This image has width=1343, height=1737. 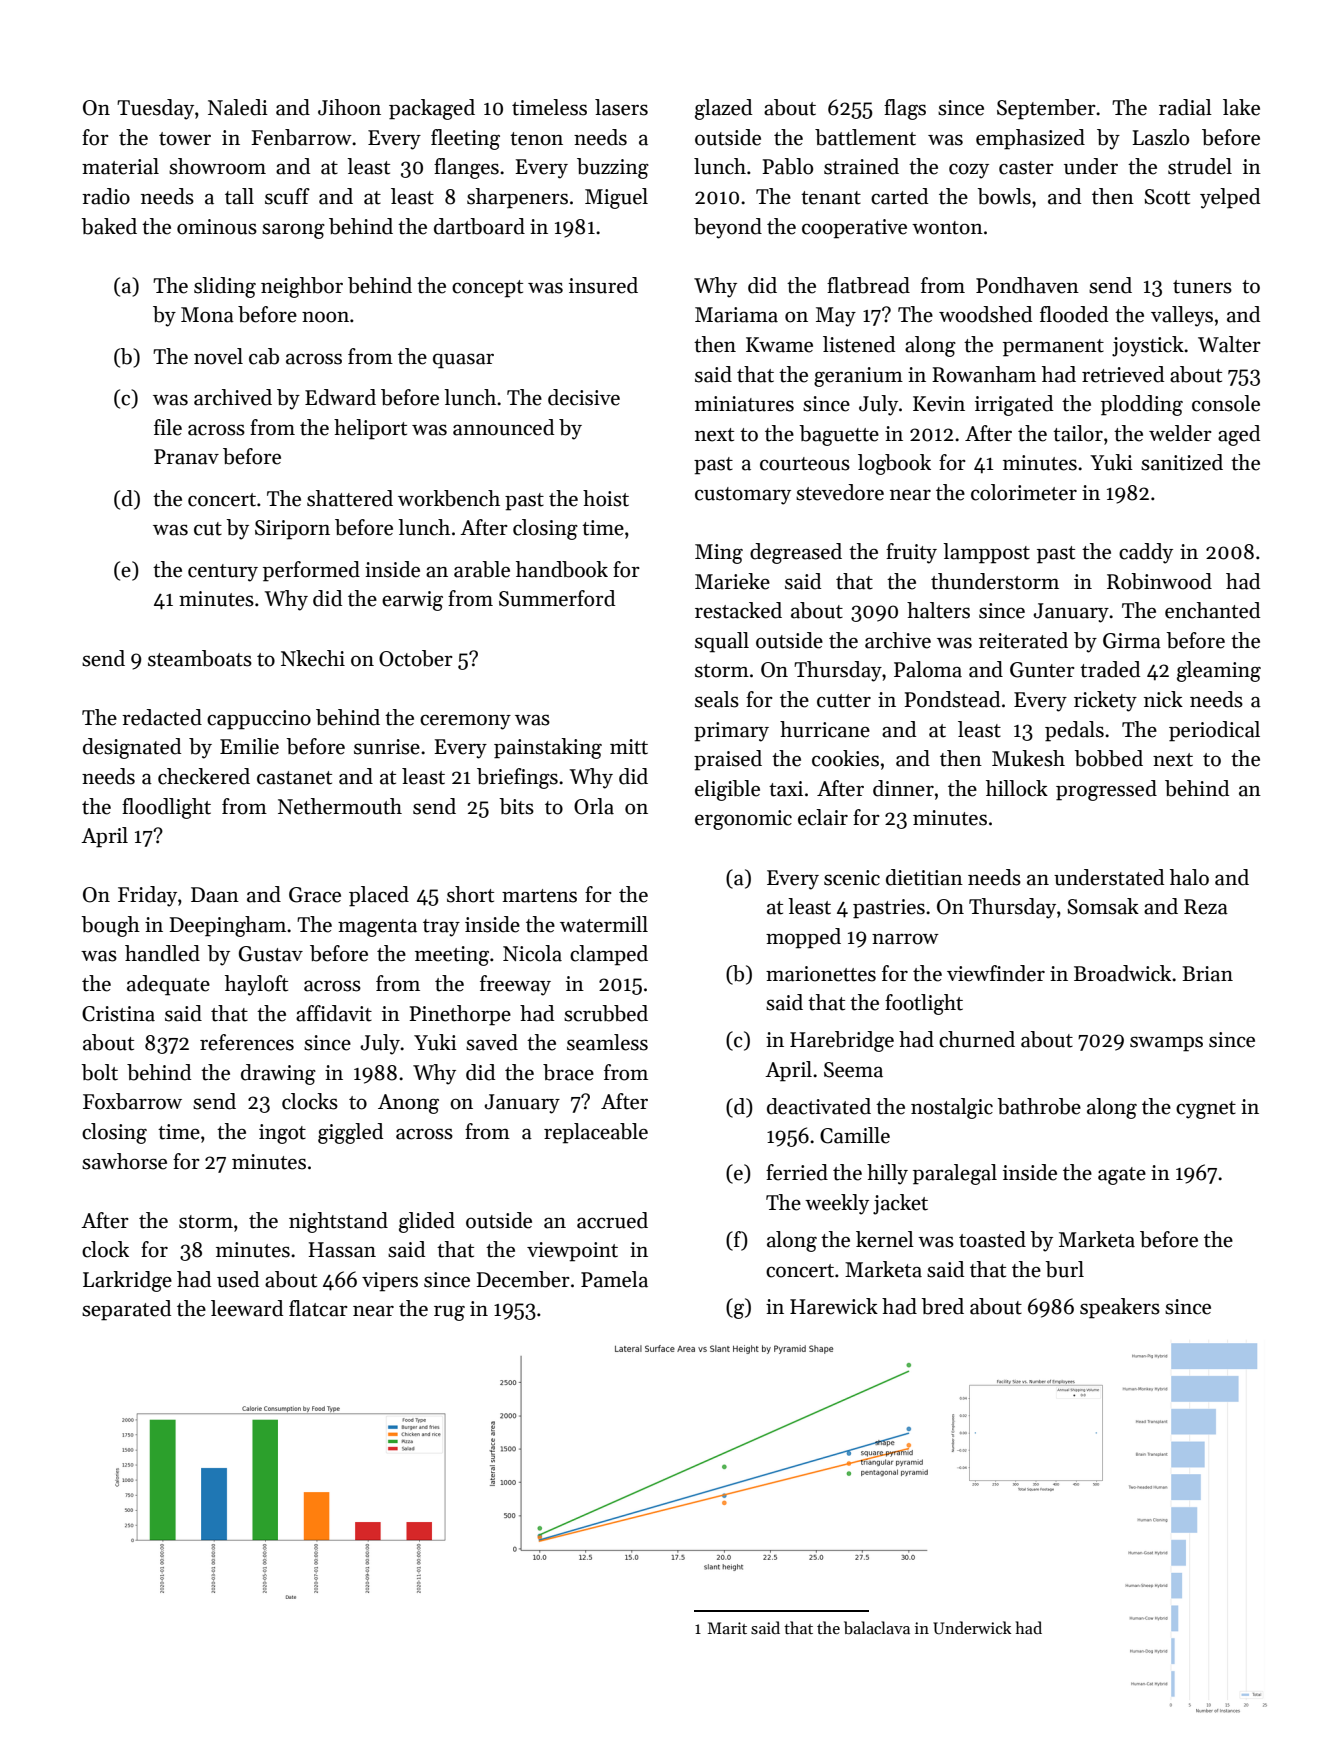 I want to click on radial, so click(x=1185, y=107).
